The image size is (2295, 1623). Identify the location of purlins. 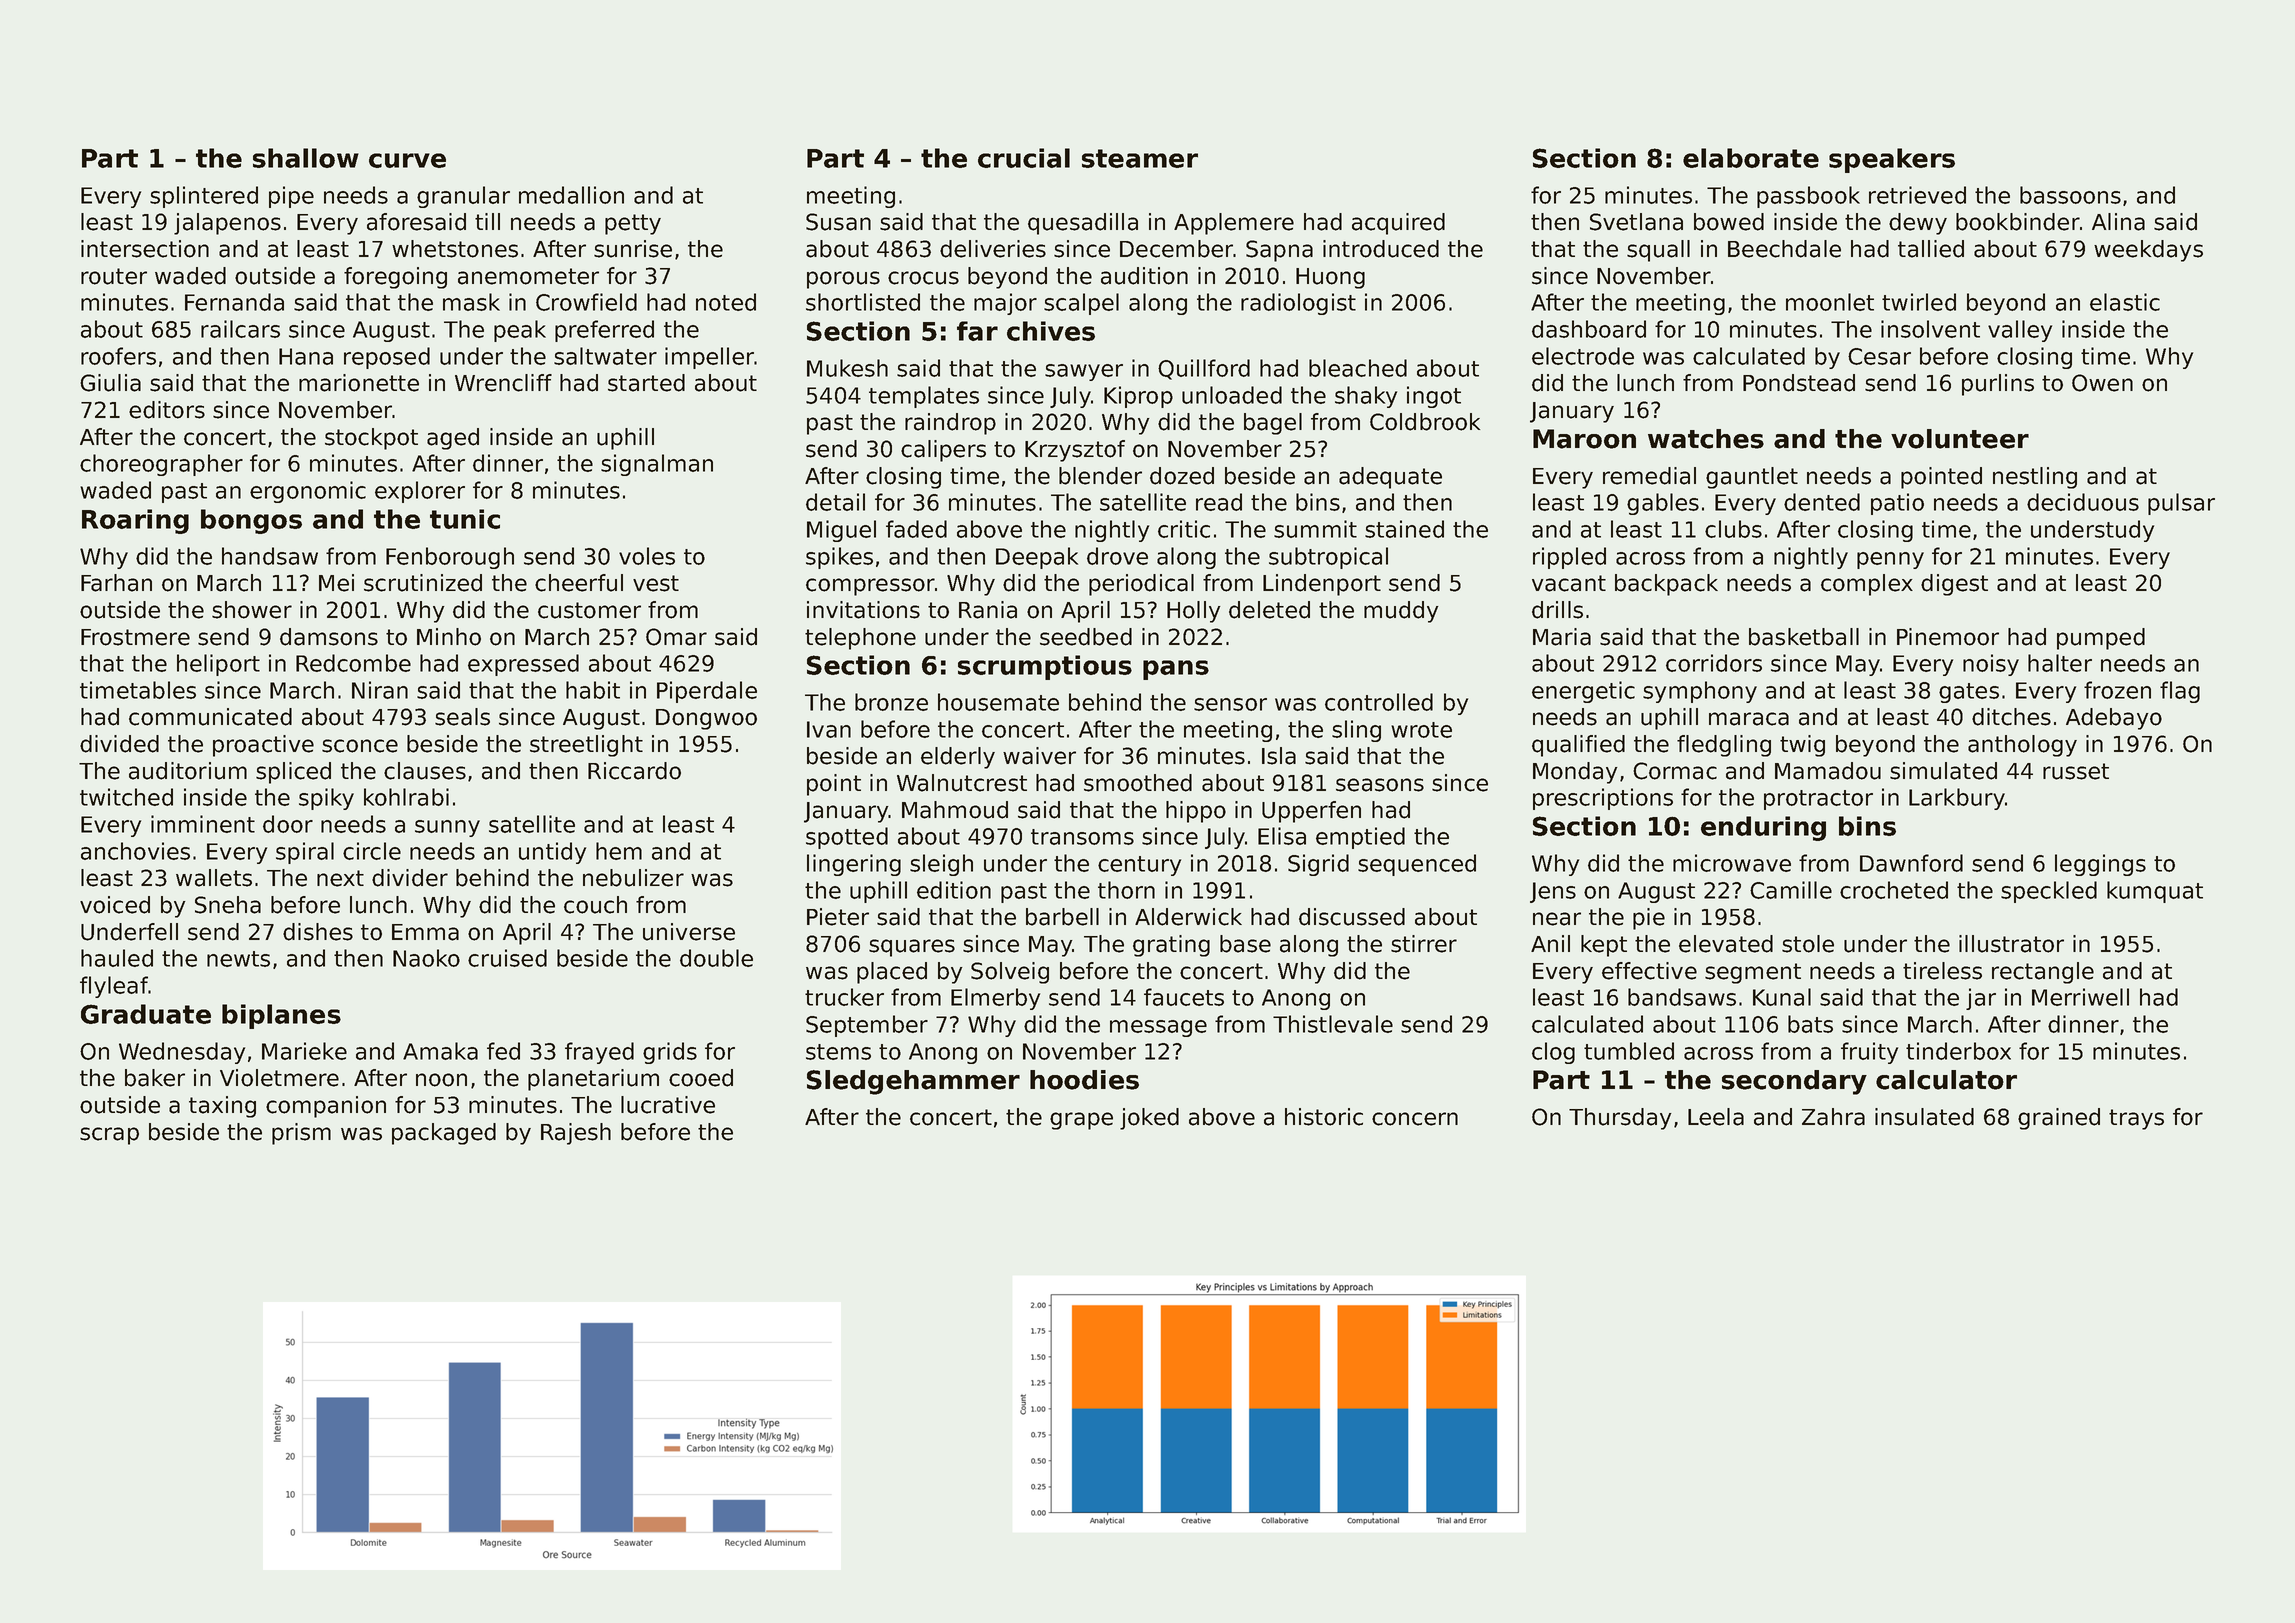
(1998, 385).
